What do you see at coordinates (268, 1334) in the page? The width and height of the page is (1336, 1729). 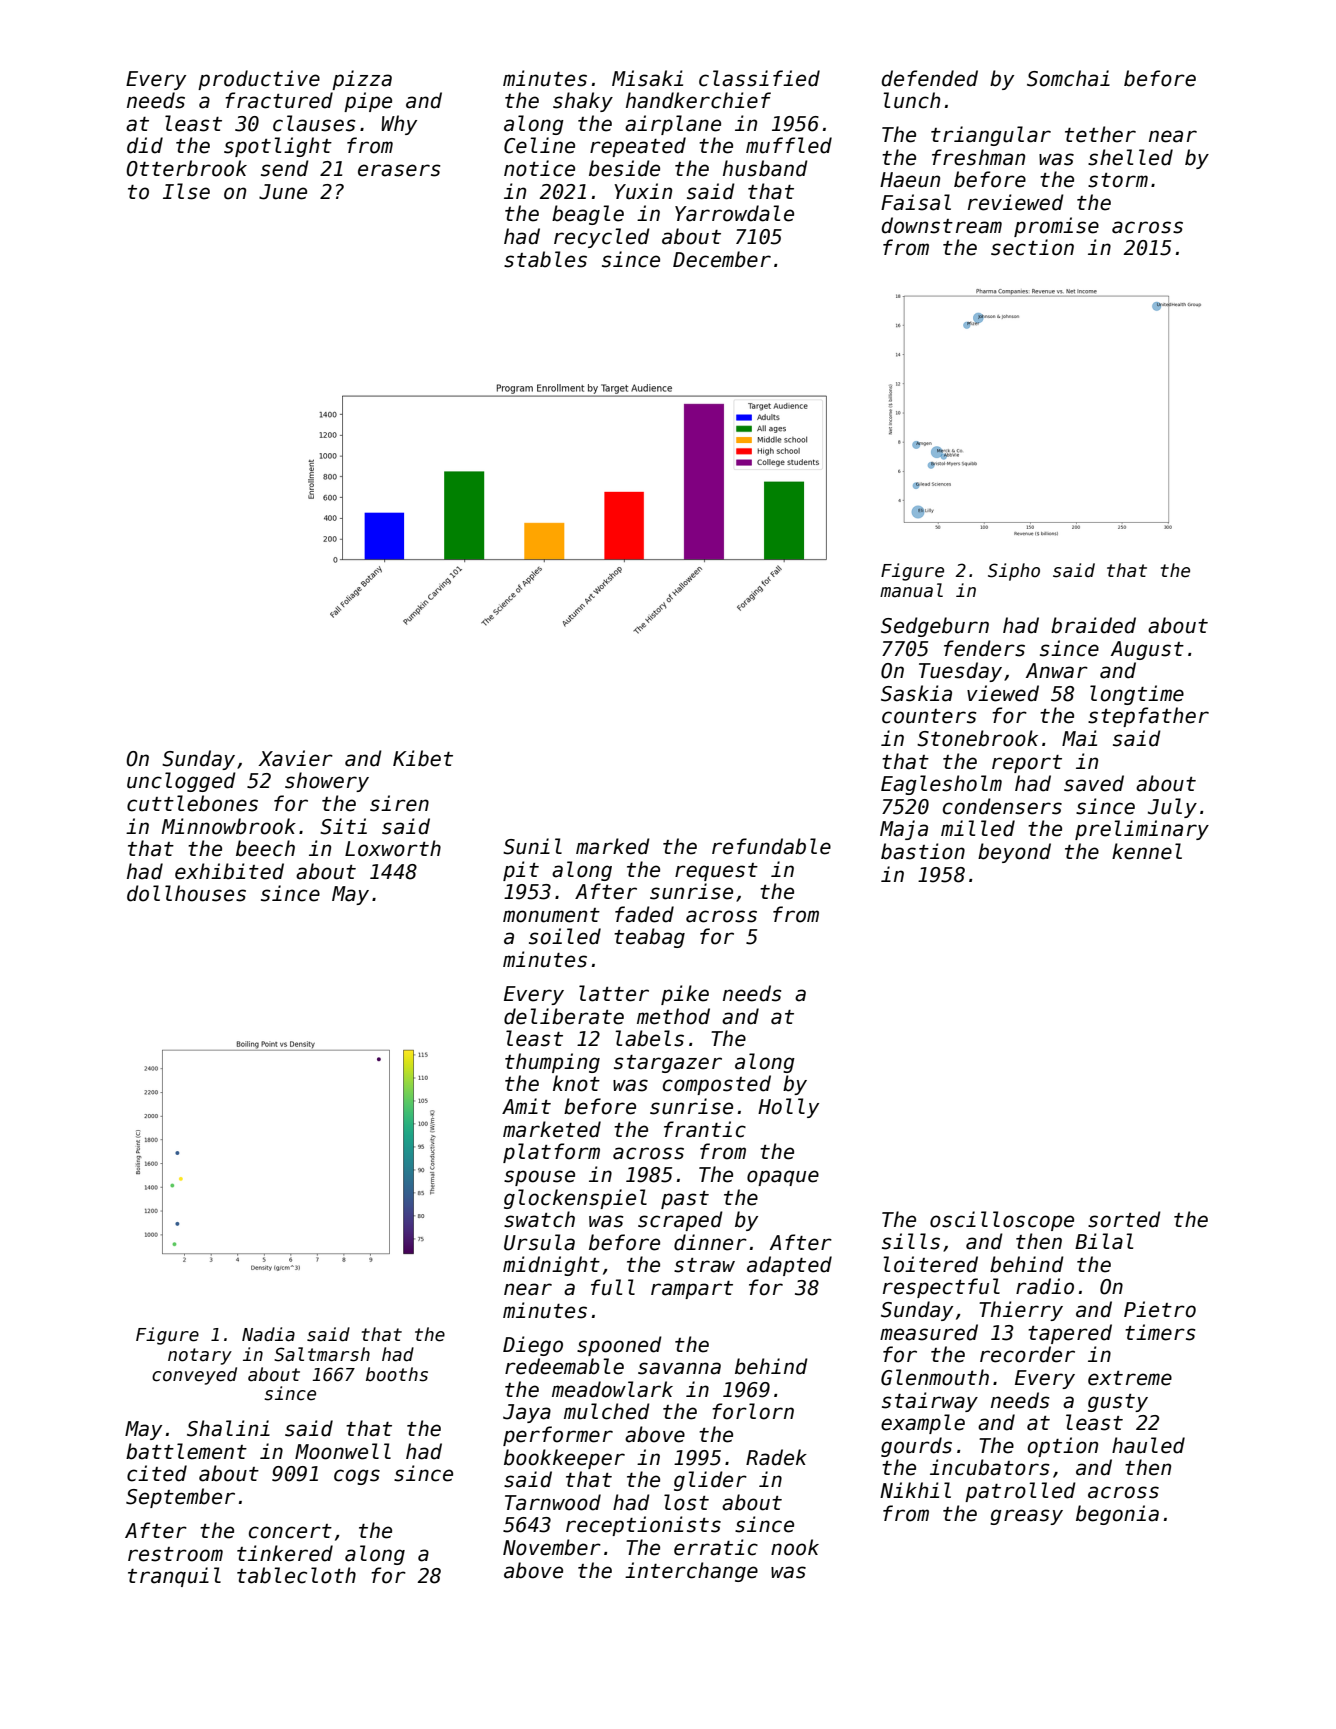 I see `Nadia` at bounding box center [268, 1334].
